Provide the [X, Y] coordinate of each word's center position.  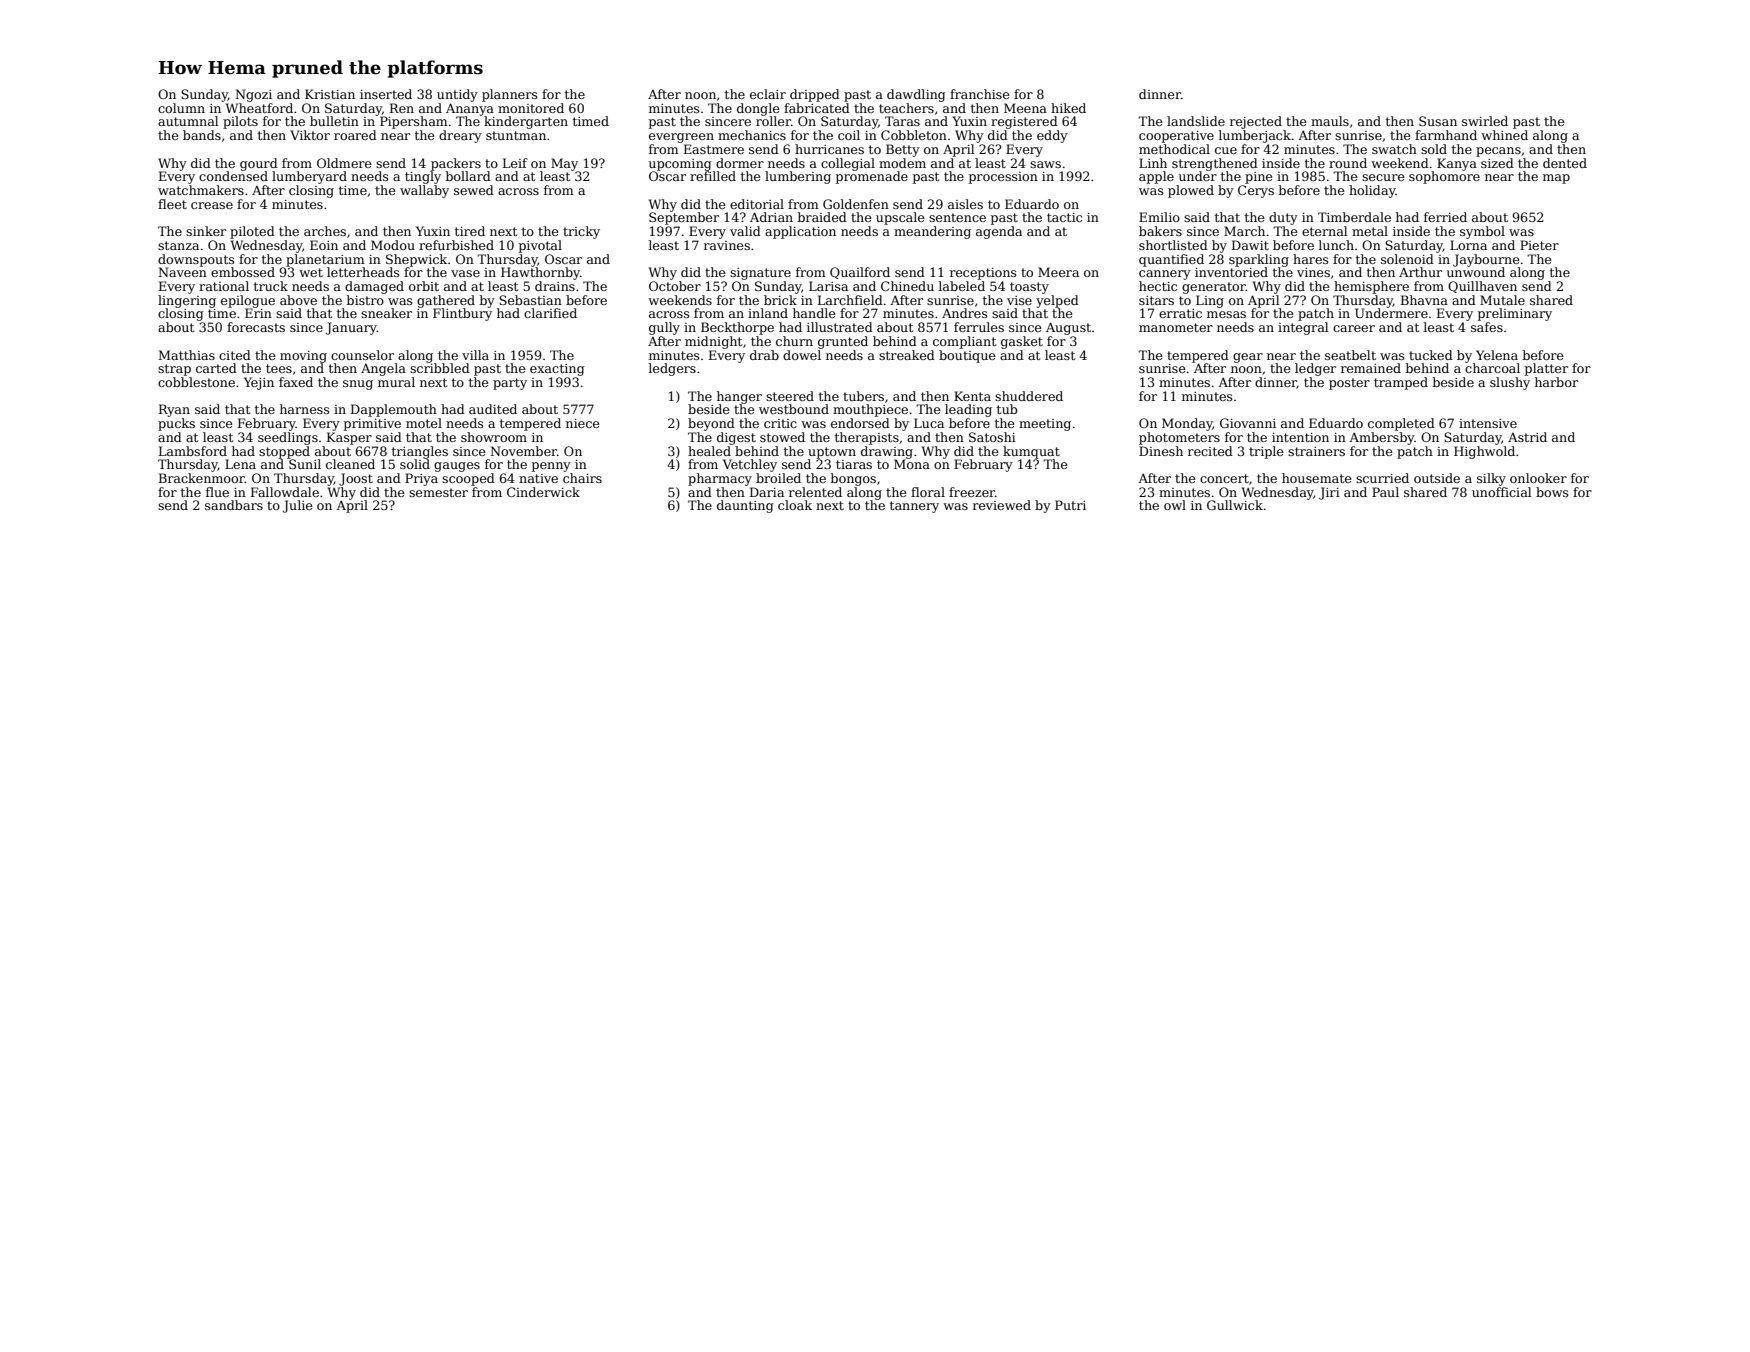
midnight [713, 342]
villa [475, 355]
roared [355, 135]
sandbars [234, 505]
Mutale [1502, 300]
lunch [1336, 245]
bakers [1160, 231]
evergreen [681, 138]
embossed [243, 272]
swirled [1485, 121]
